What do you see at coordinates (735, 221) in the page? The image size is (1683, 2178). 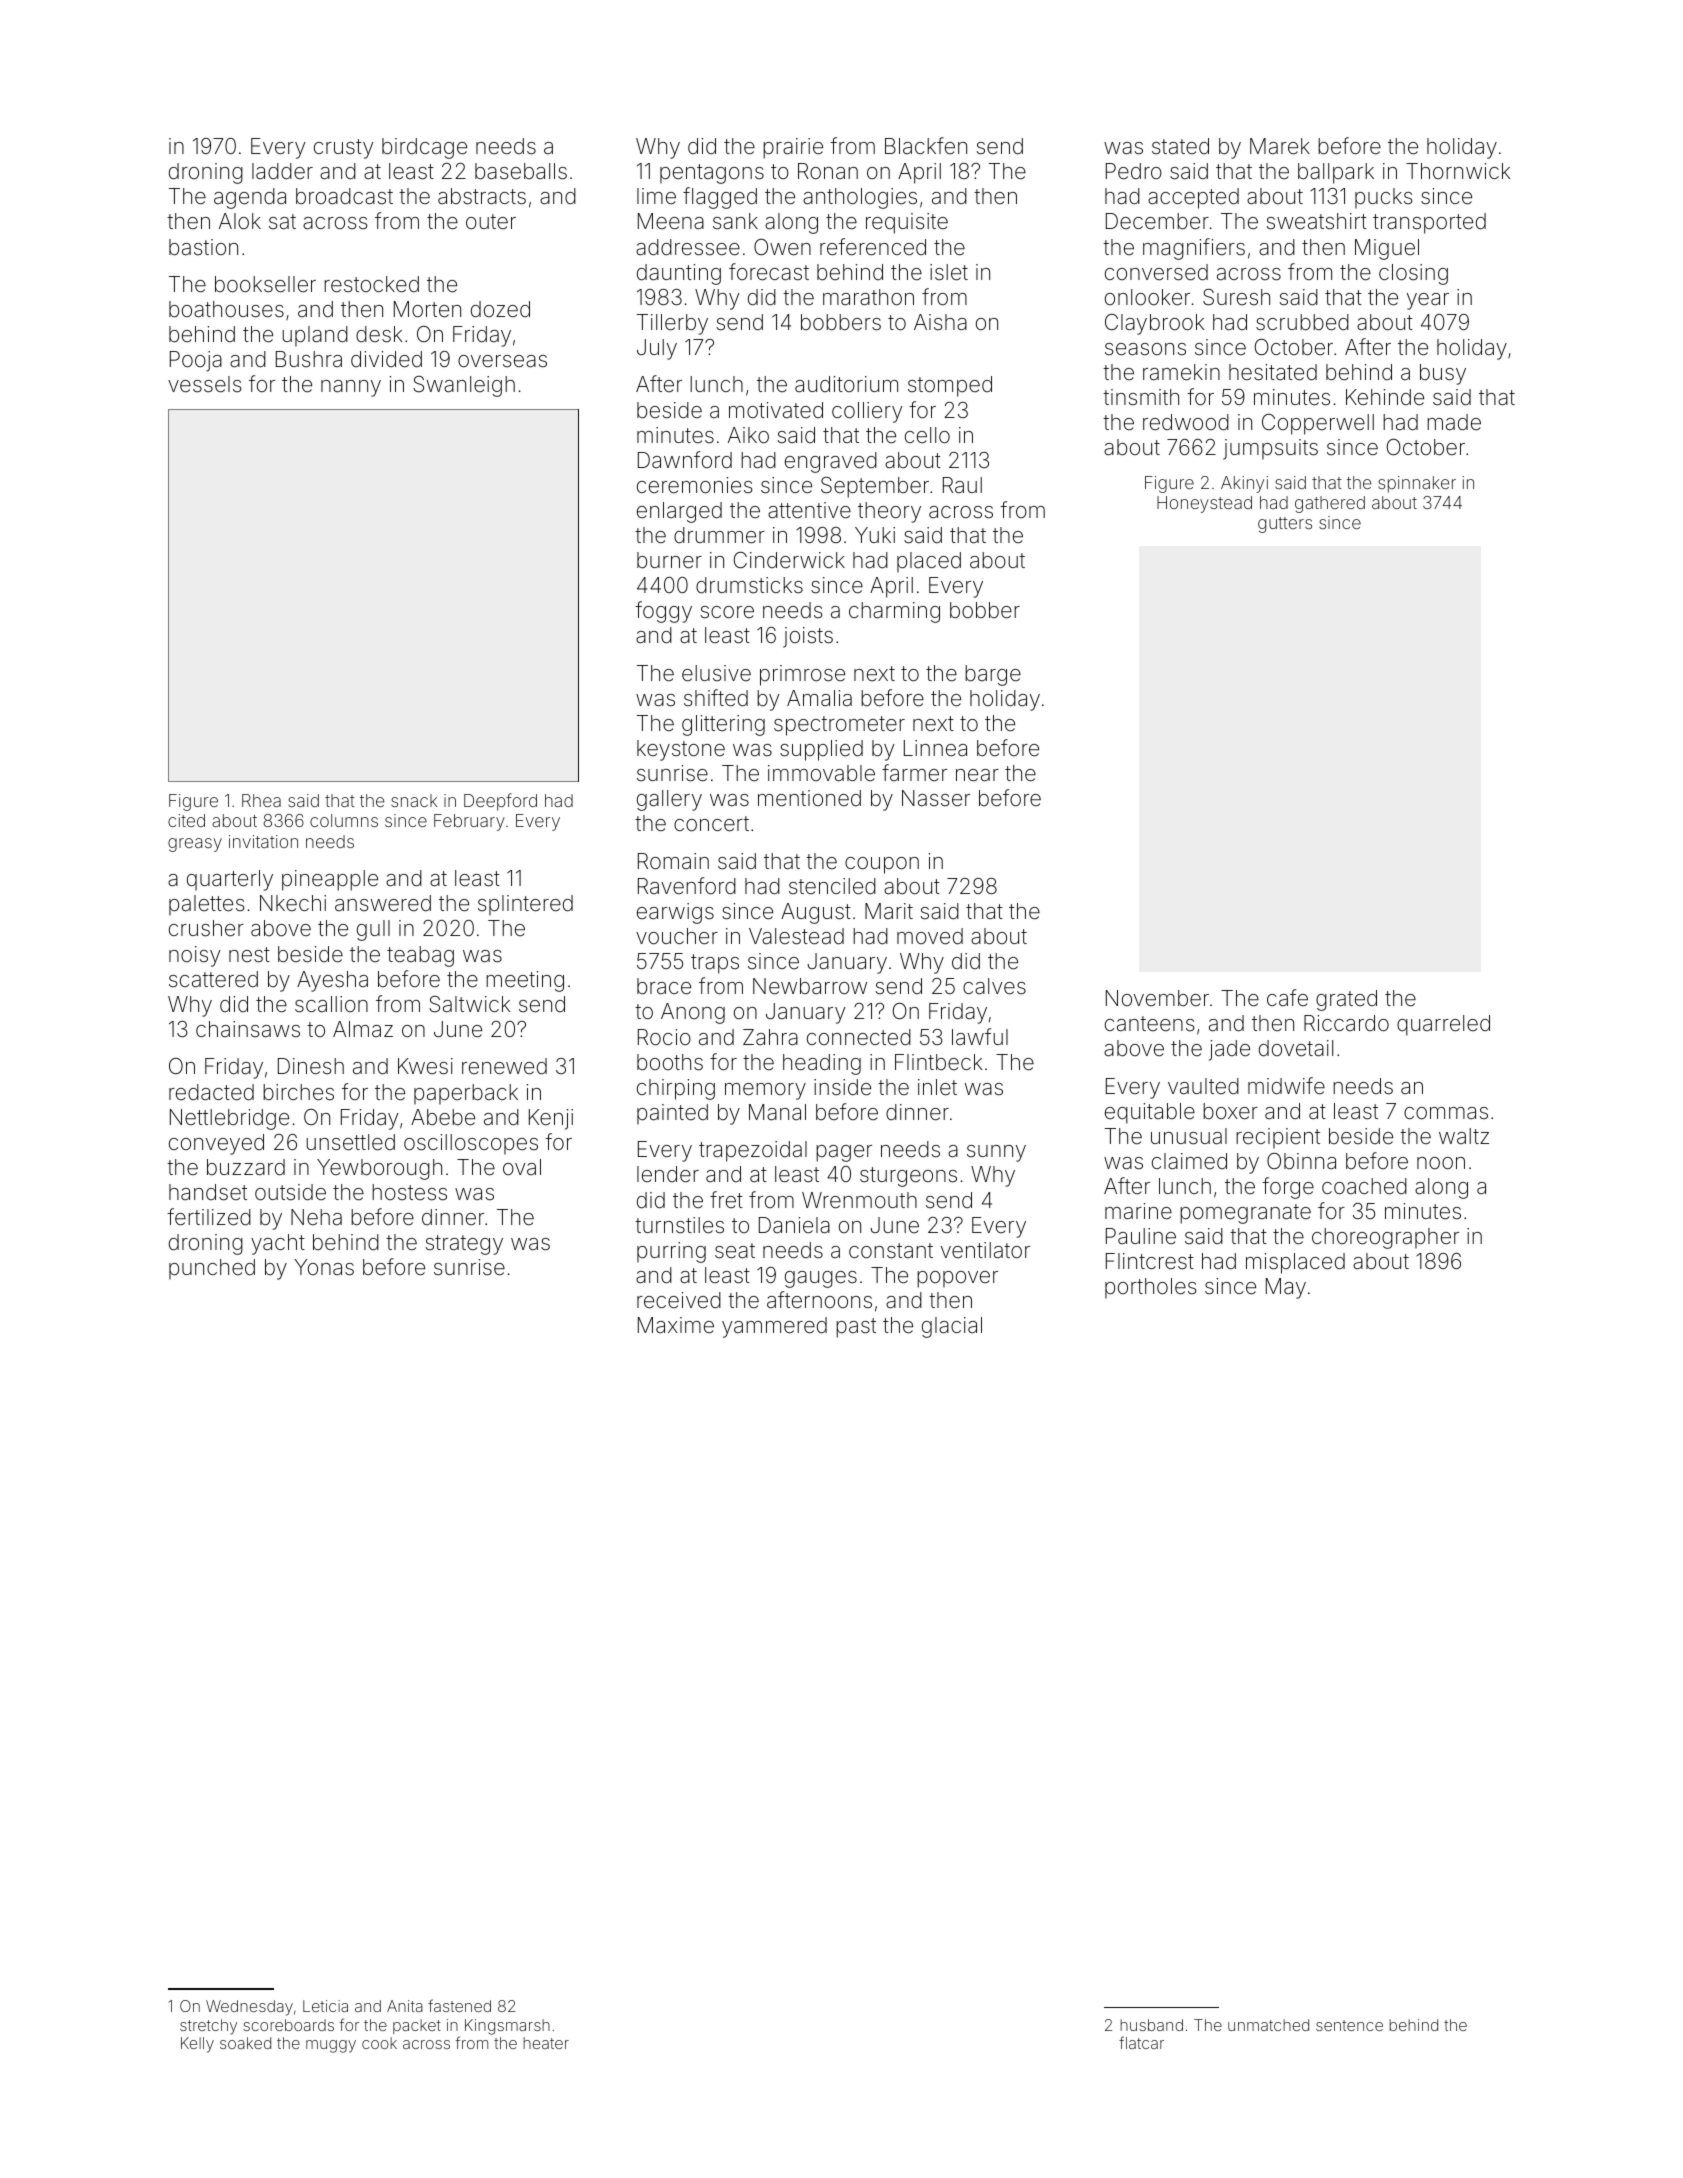 I see `sank` at bounding box center [735, 221].
